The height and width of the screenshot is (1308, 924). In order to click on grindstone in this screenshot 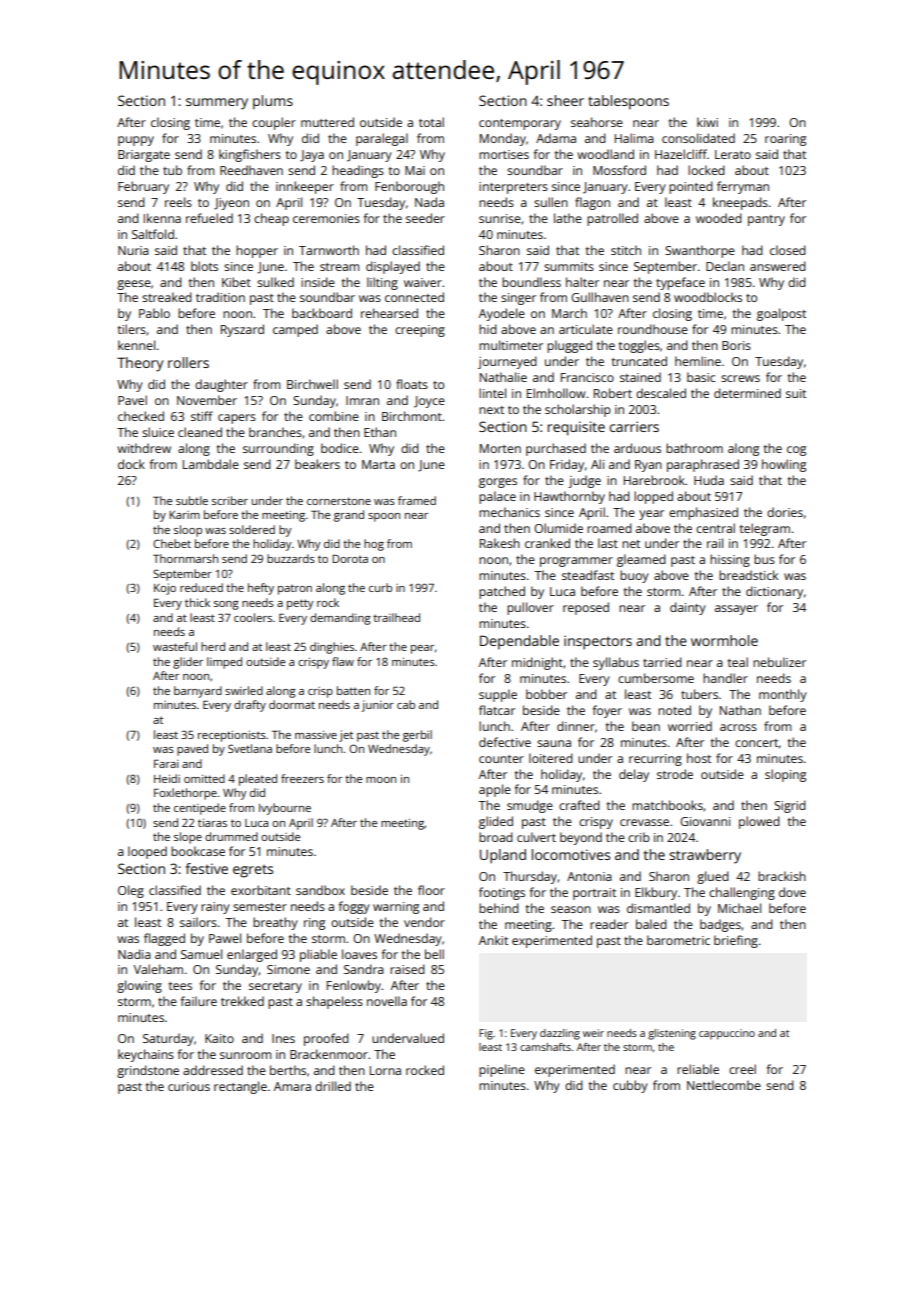, I will do `click(148, 1071)`.
